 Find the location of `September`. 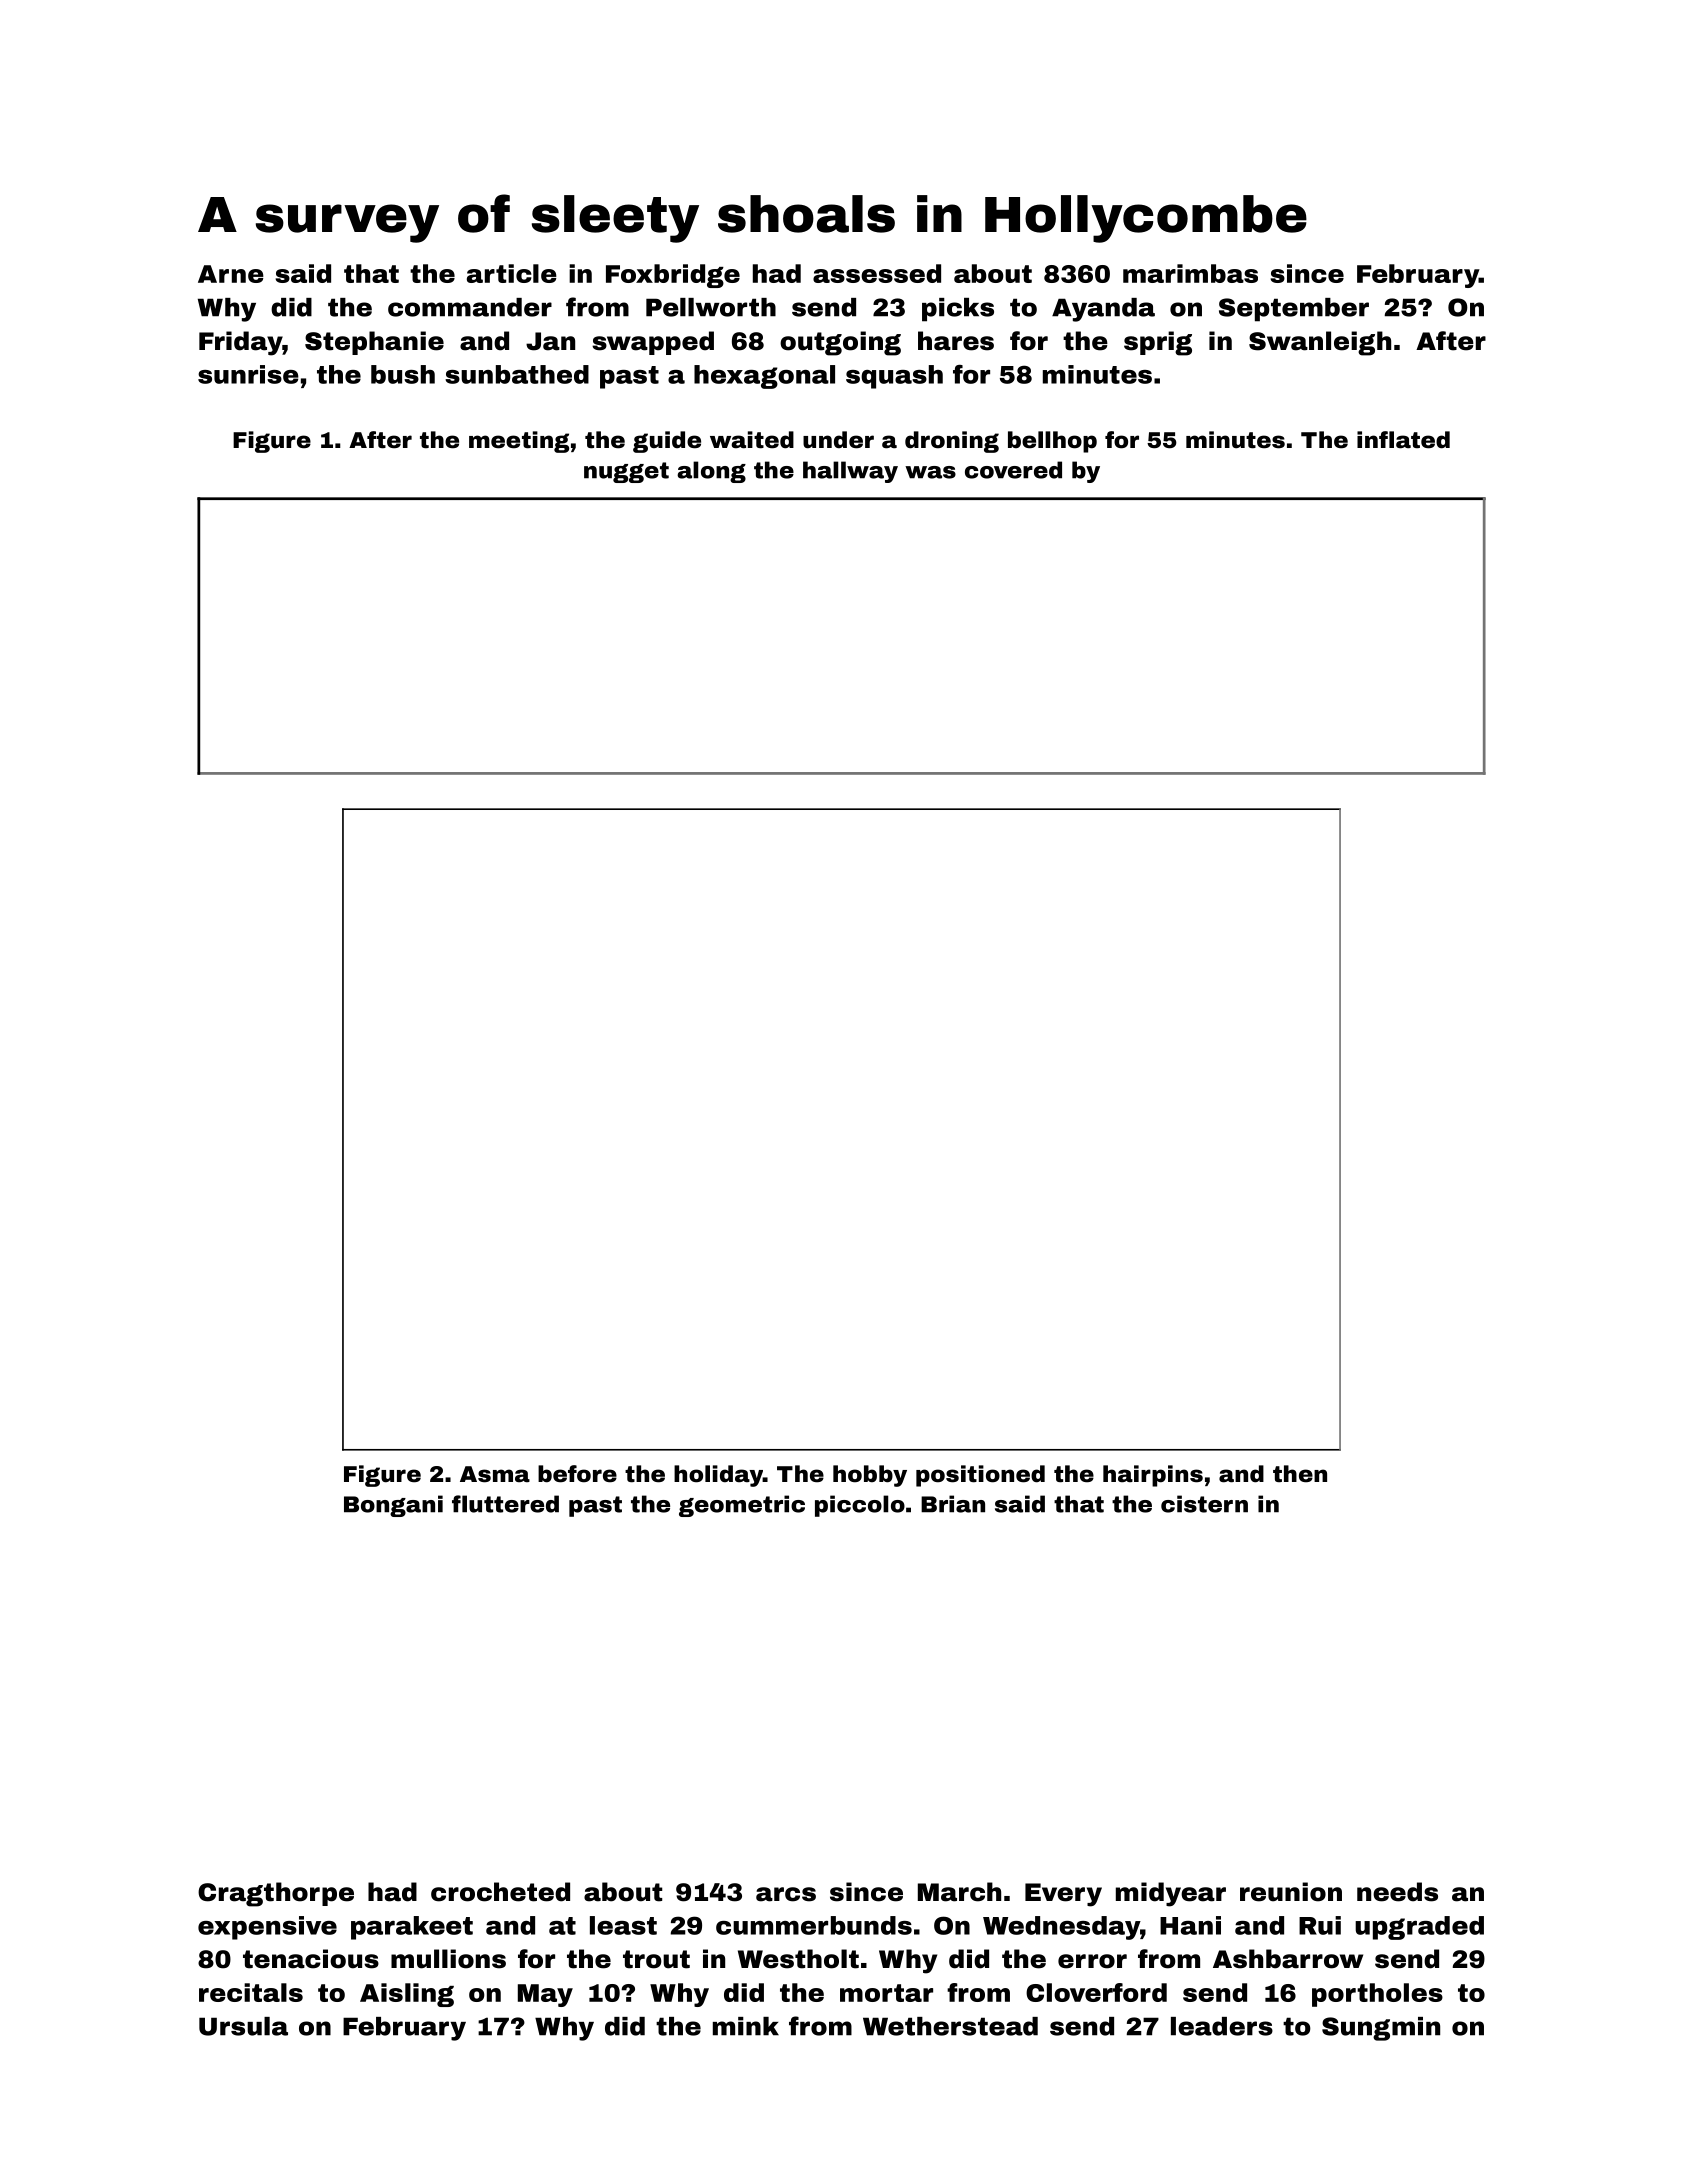

September is located at coordinates (1294, 310).
